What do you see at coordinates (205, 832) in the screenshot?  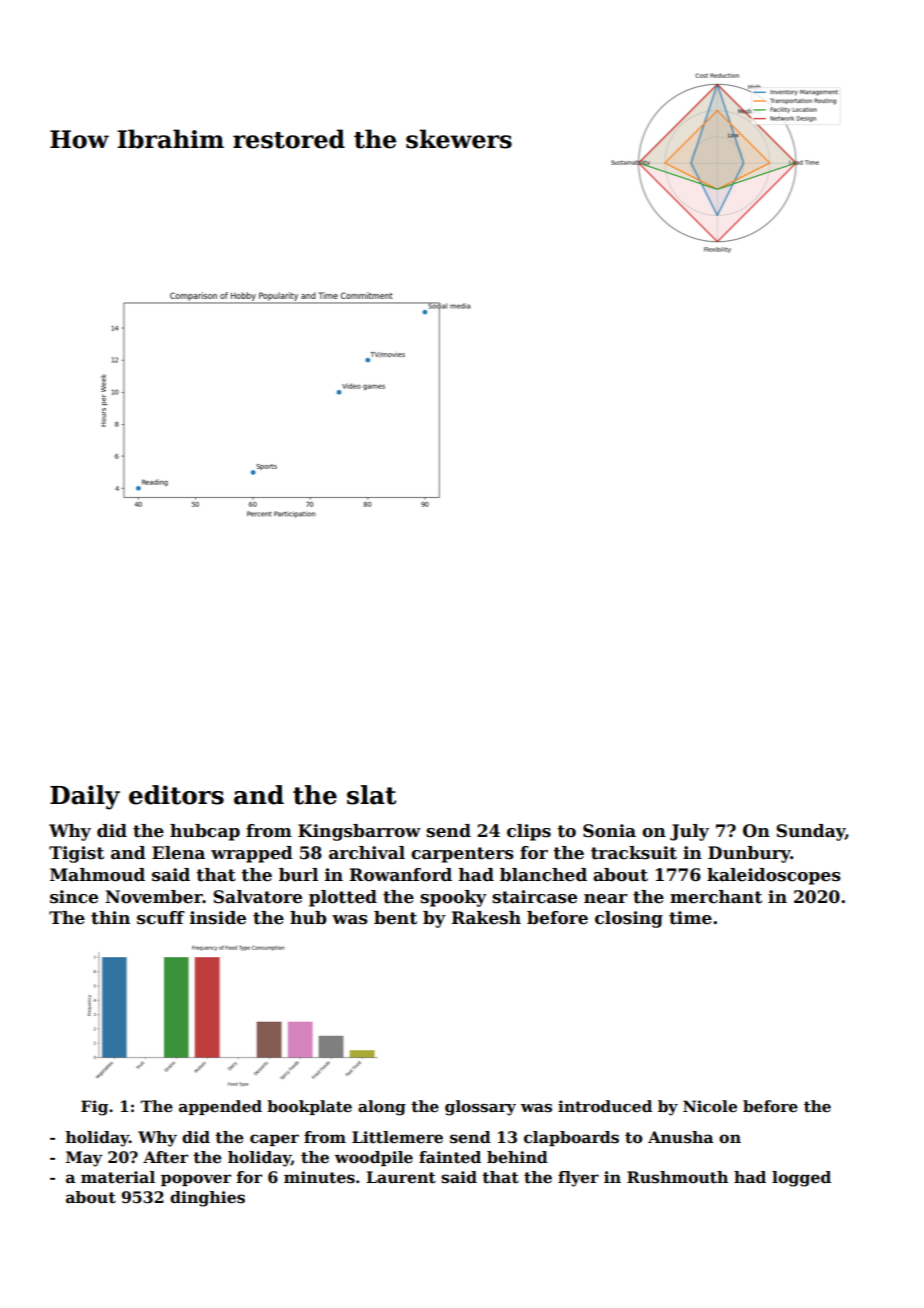 I see `hubcap` at bounding box center [205, 832].
